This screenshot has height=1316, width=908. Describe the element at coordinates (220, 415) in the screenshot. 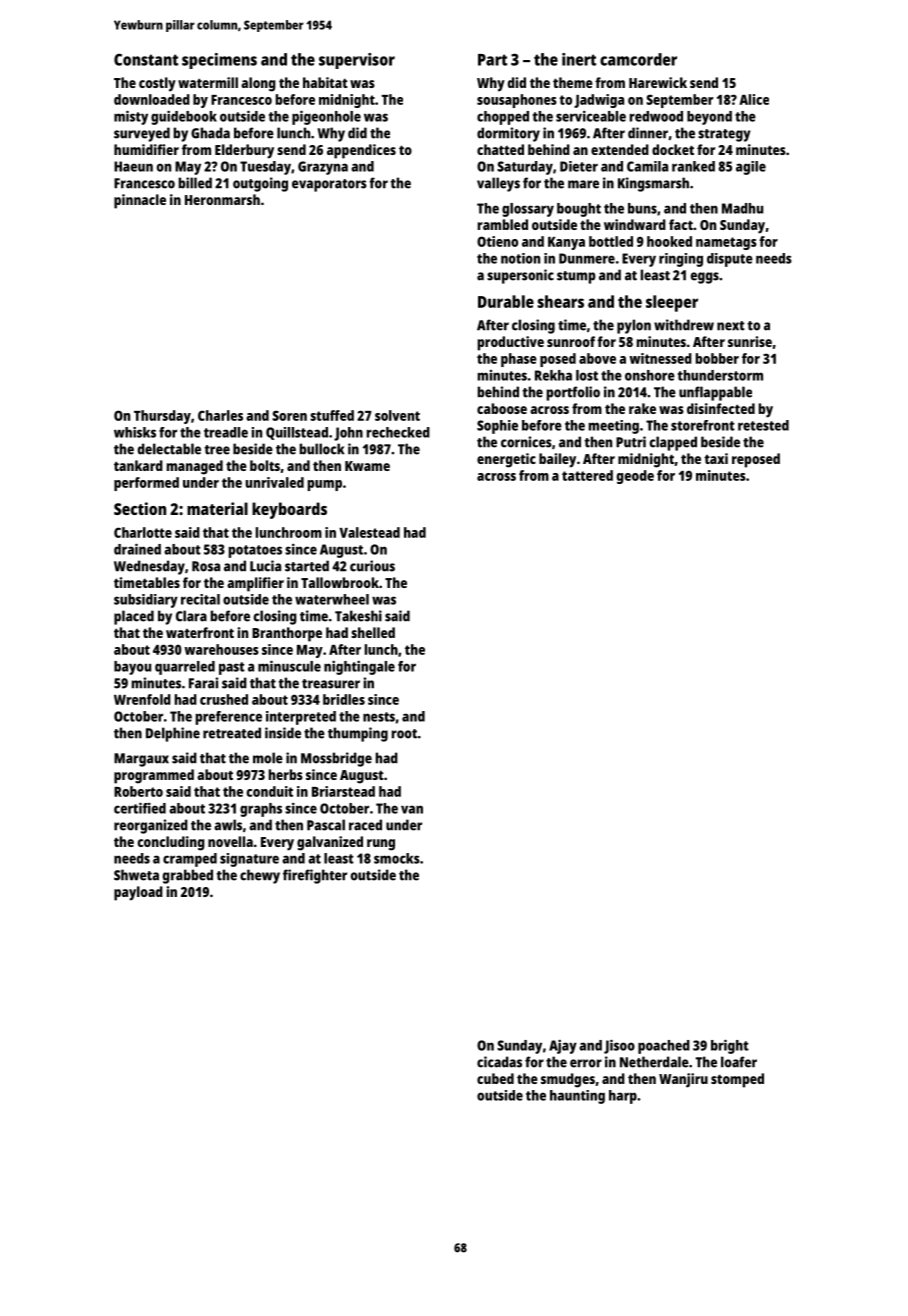

I see `Charles` at that location.
